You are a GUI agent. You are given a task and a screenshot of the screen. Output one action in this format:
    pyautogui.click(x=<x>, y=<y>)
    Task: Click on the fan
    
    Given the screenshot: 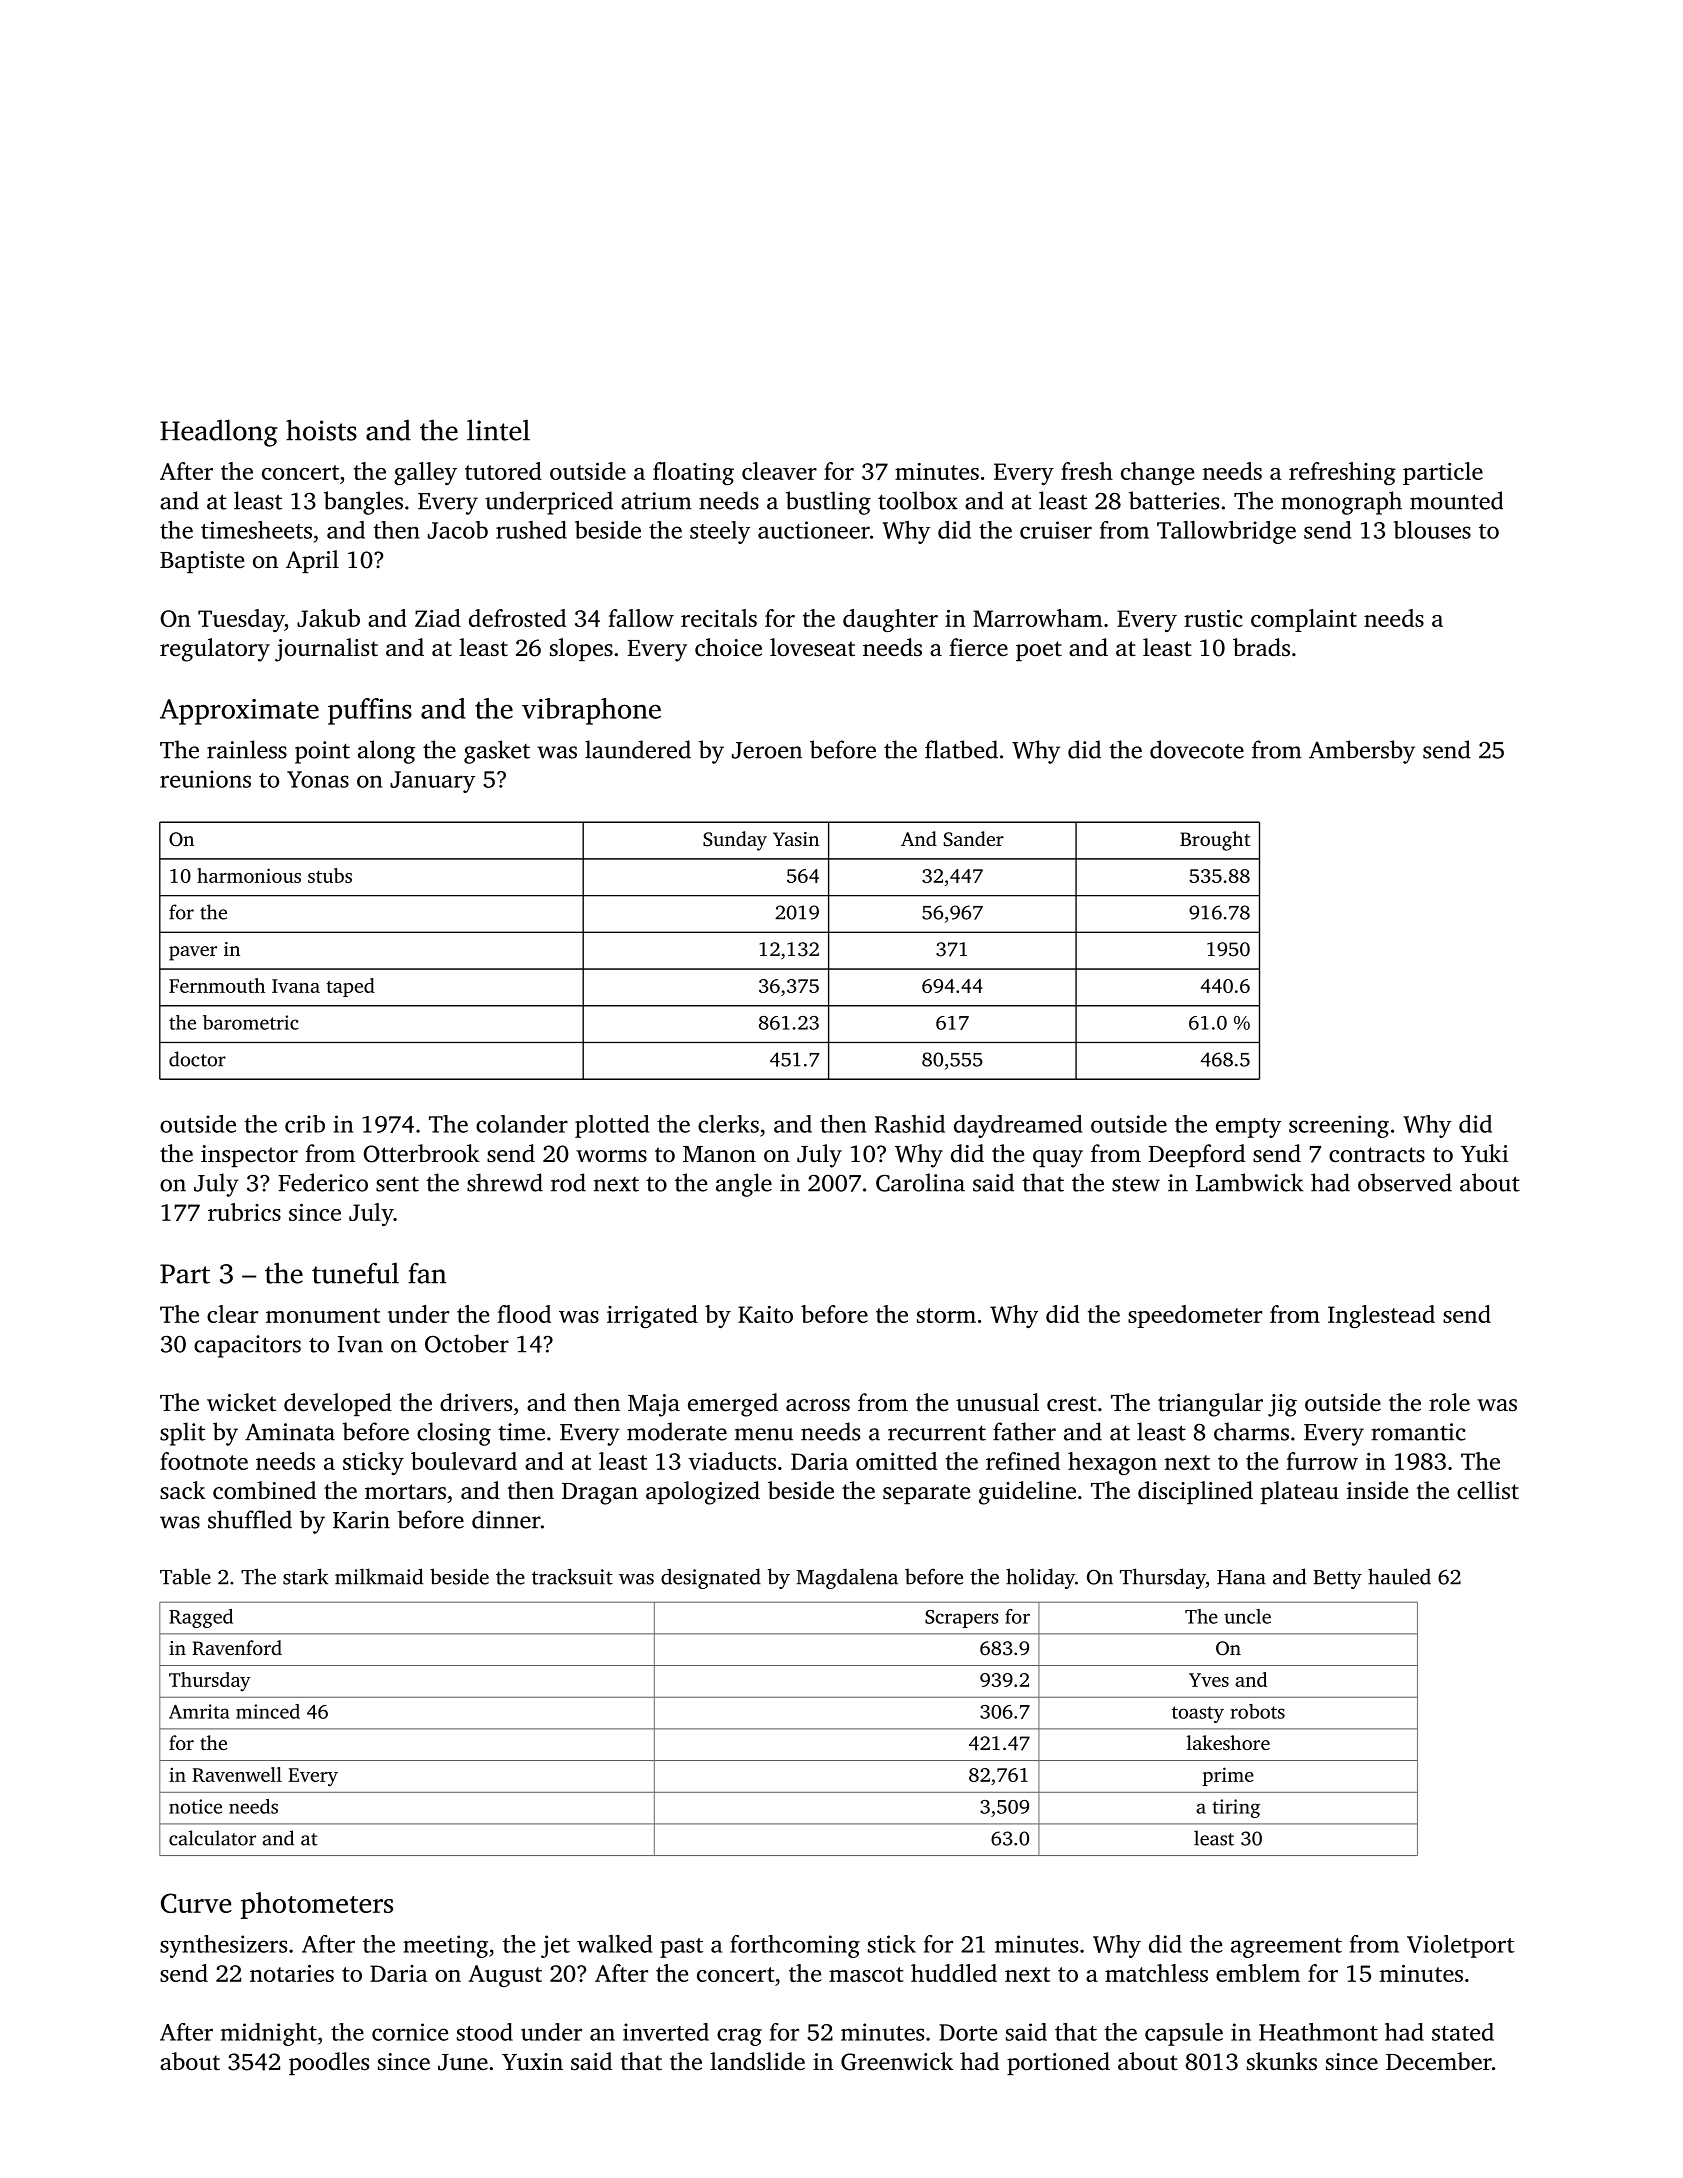 What is the action you would take?
    pyautogui.click(x=427, y=1273)
